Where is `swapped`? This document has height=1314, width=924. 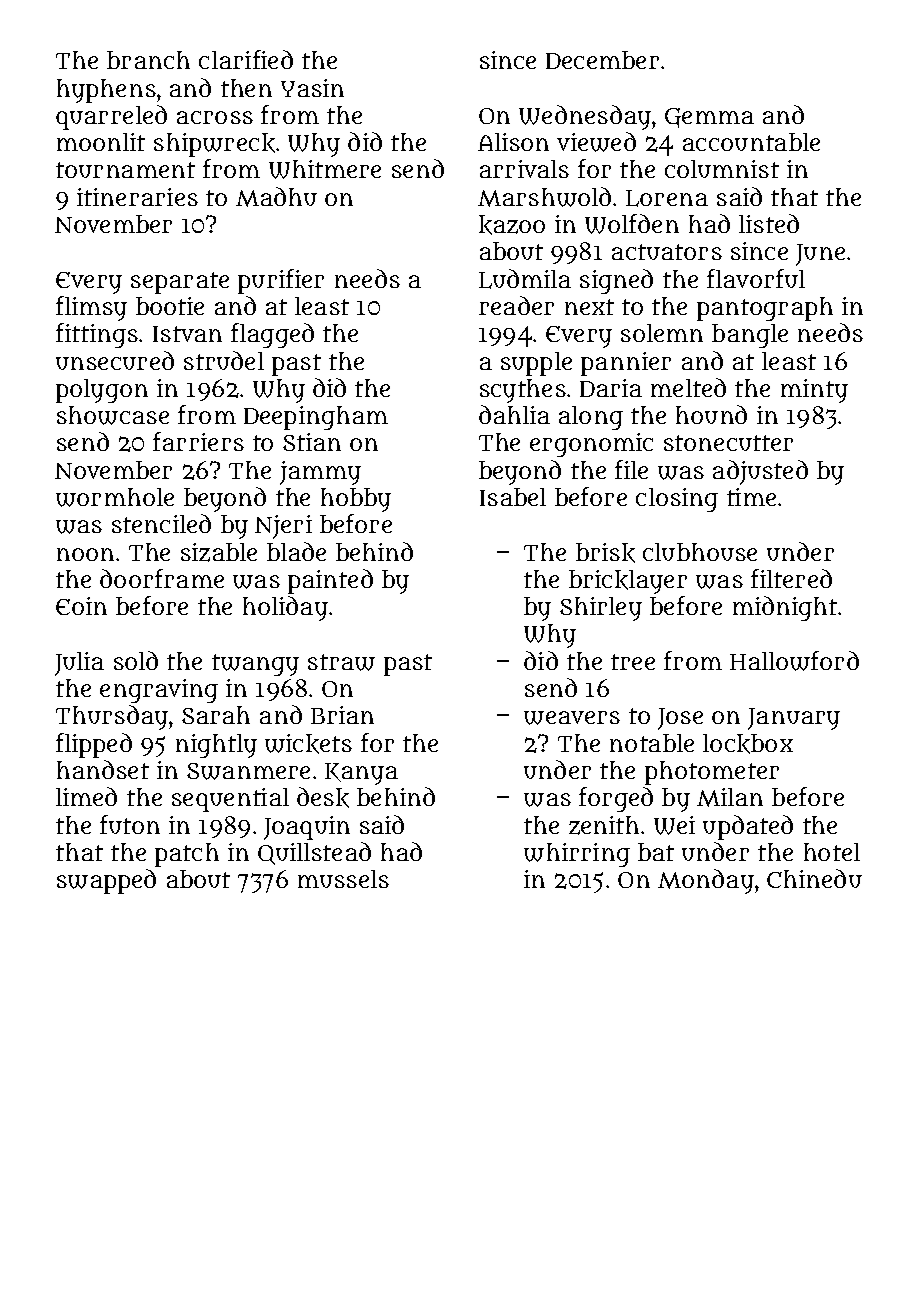 swapped is located at coordinates (106, 881).
